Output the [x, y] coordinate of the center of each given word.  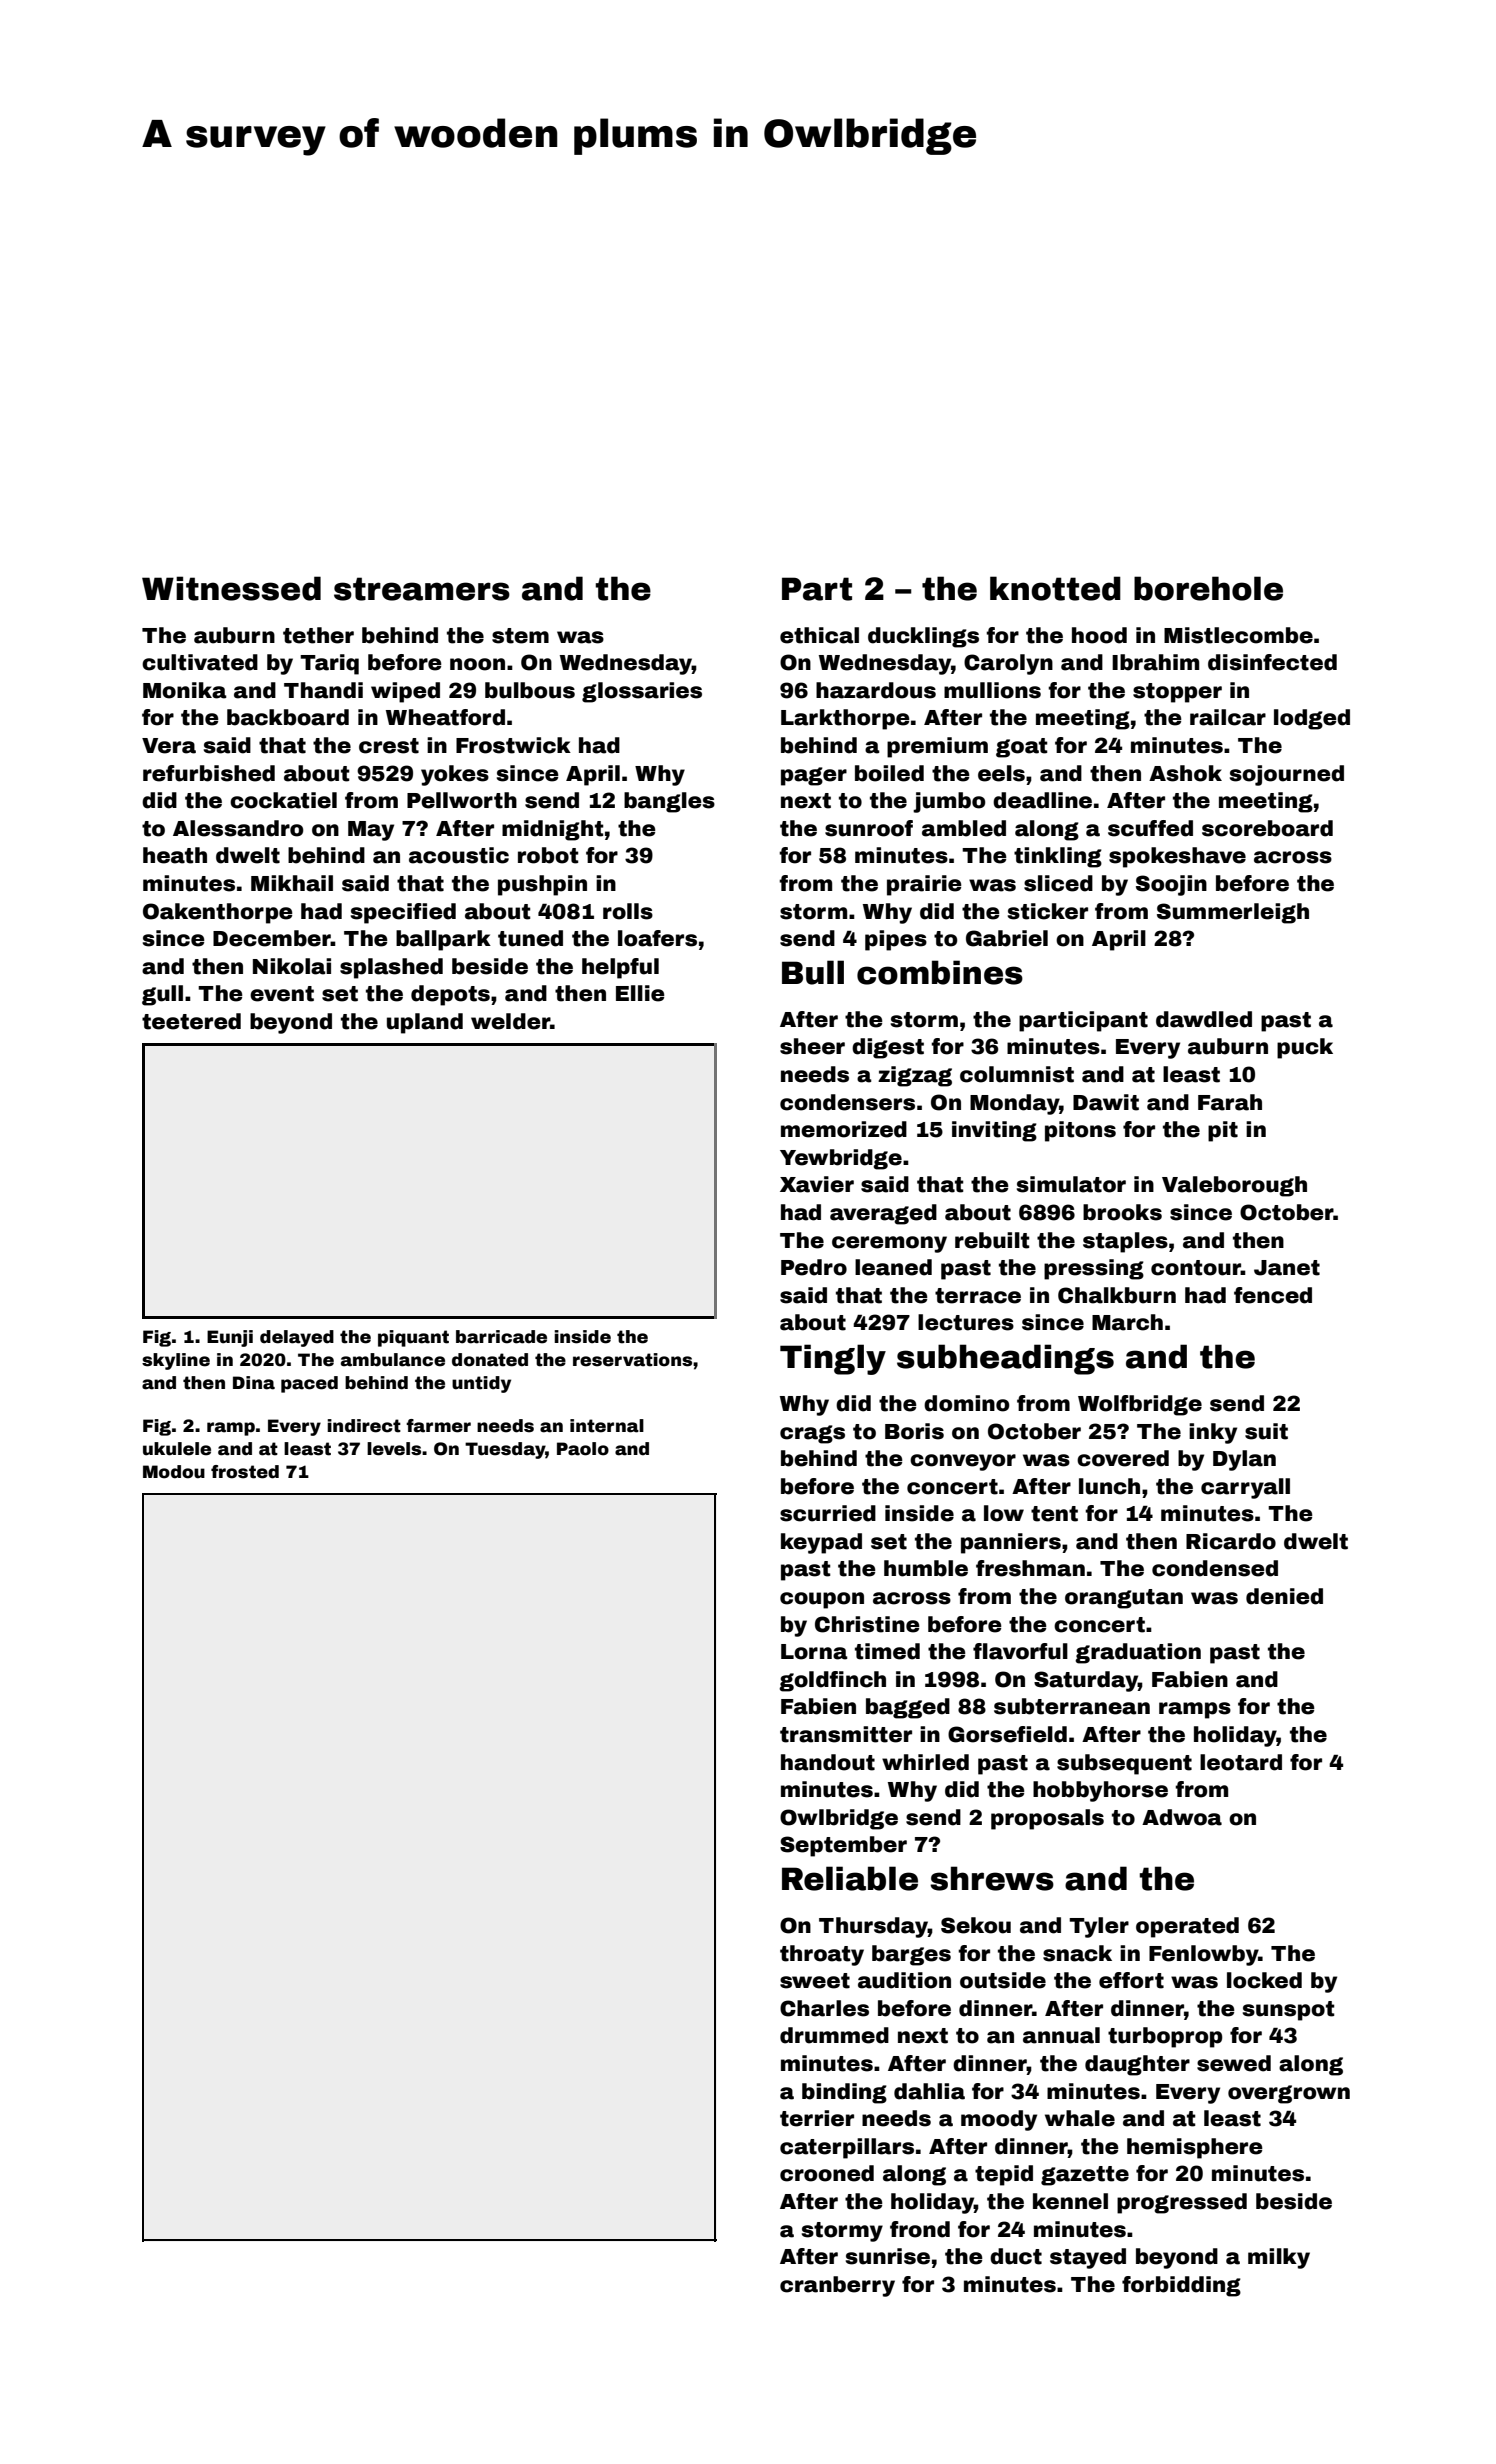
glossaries [642, 692]
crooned [827, 2173]
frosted [245, 1472]
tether [318, 635]
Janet [1287, 1268]
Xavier [817, 1184]
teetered [191, 1021]
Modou [174, 1472]
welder [510, 1021]
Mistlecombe [1238, 635]
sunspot [1288, 2011]
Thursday [873, 1927]
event [282, 994]
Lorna [814, 1652]
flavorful [1020, 1651]
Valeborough [1234, 1186]
